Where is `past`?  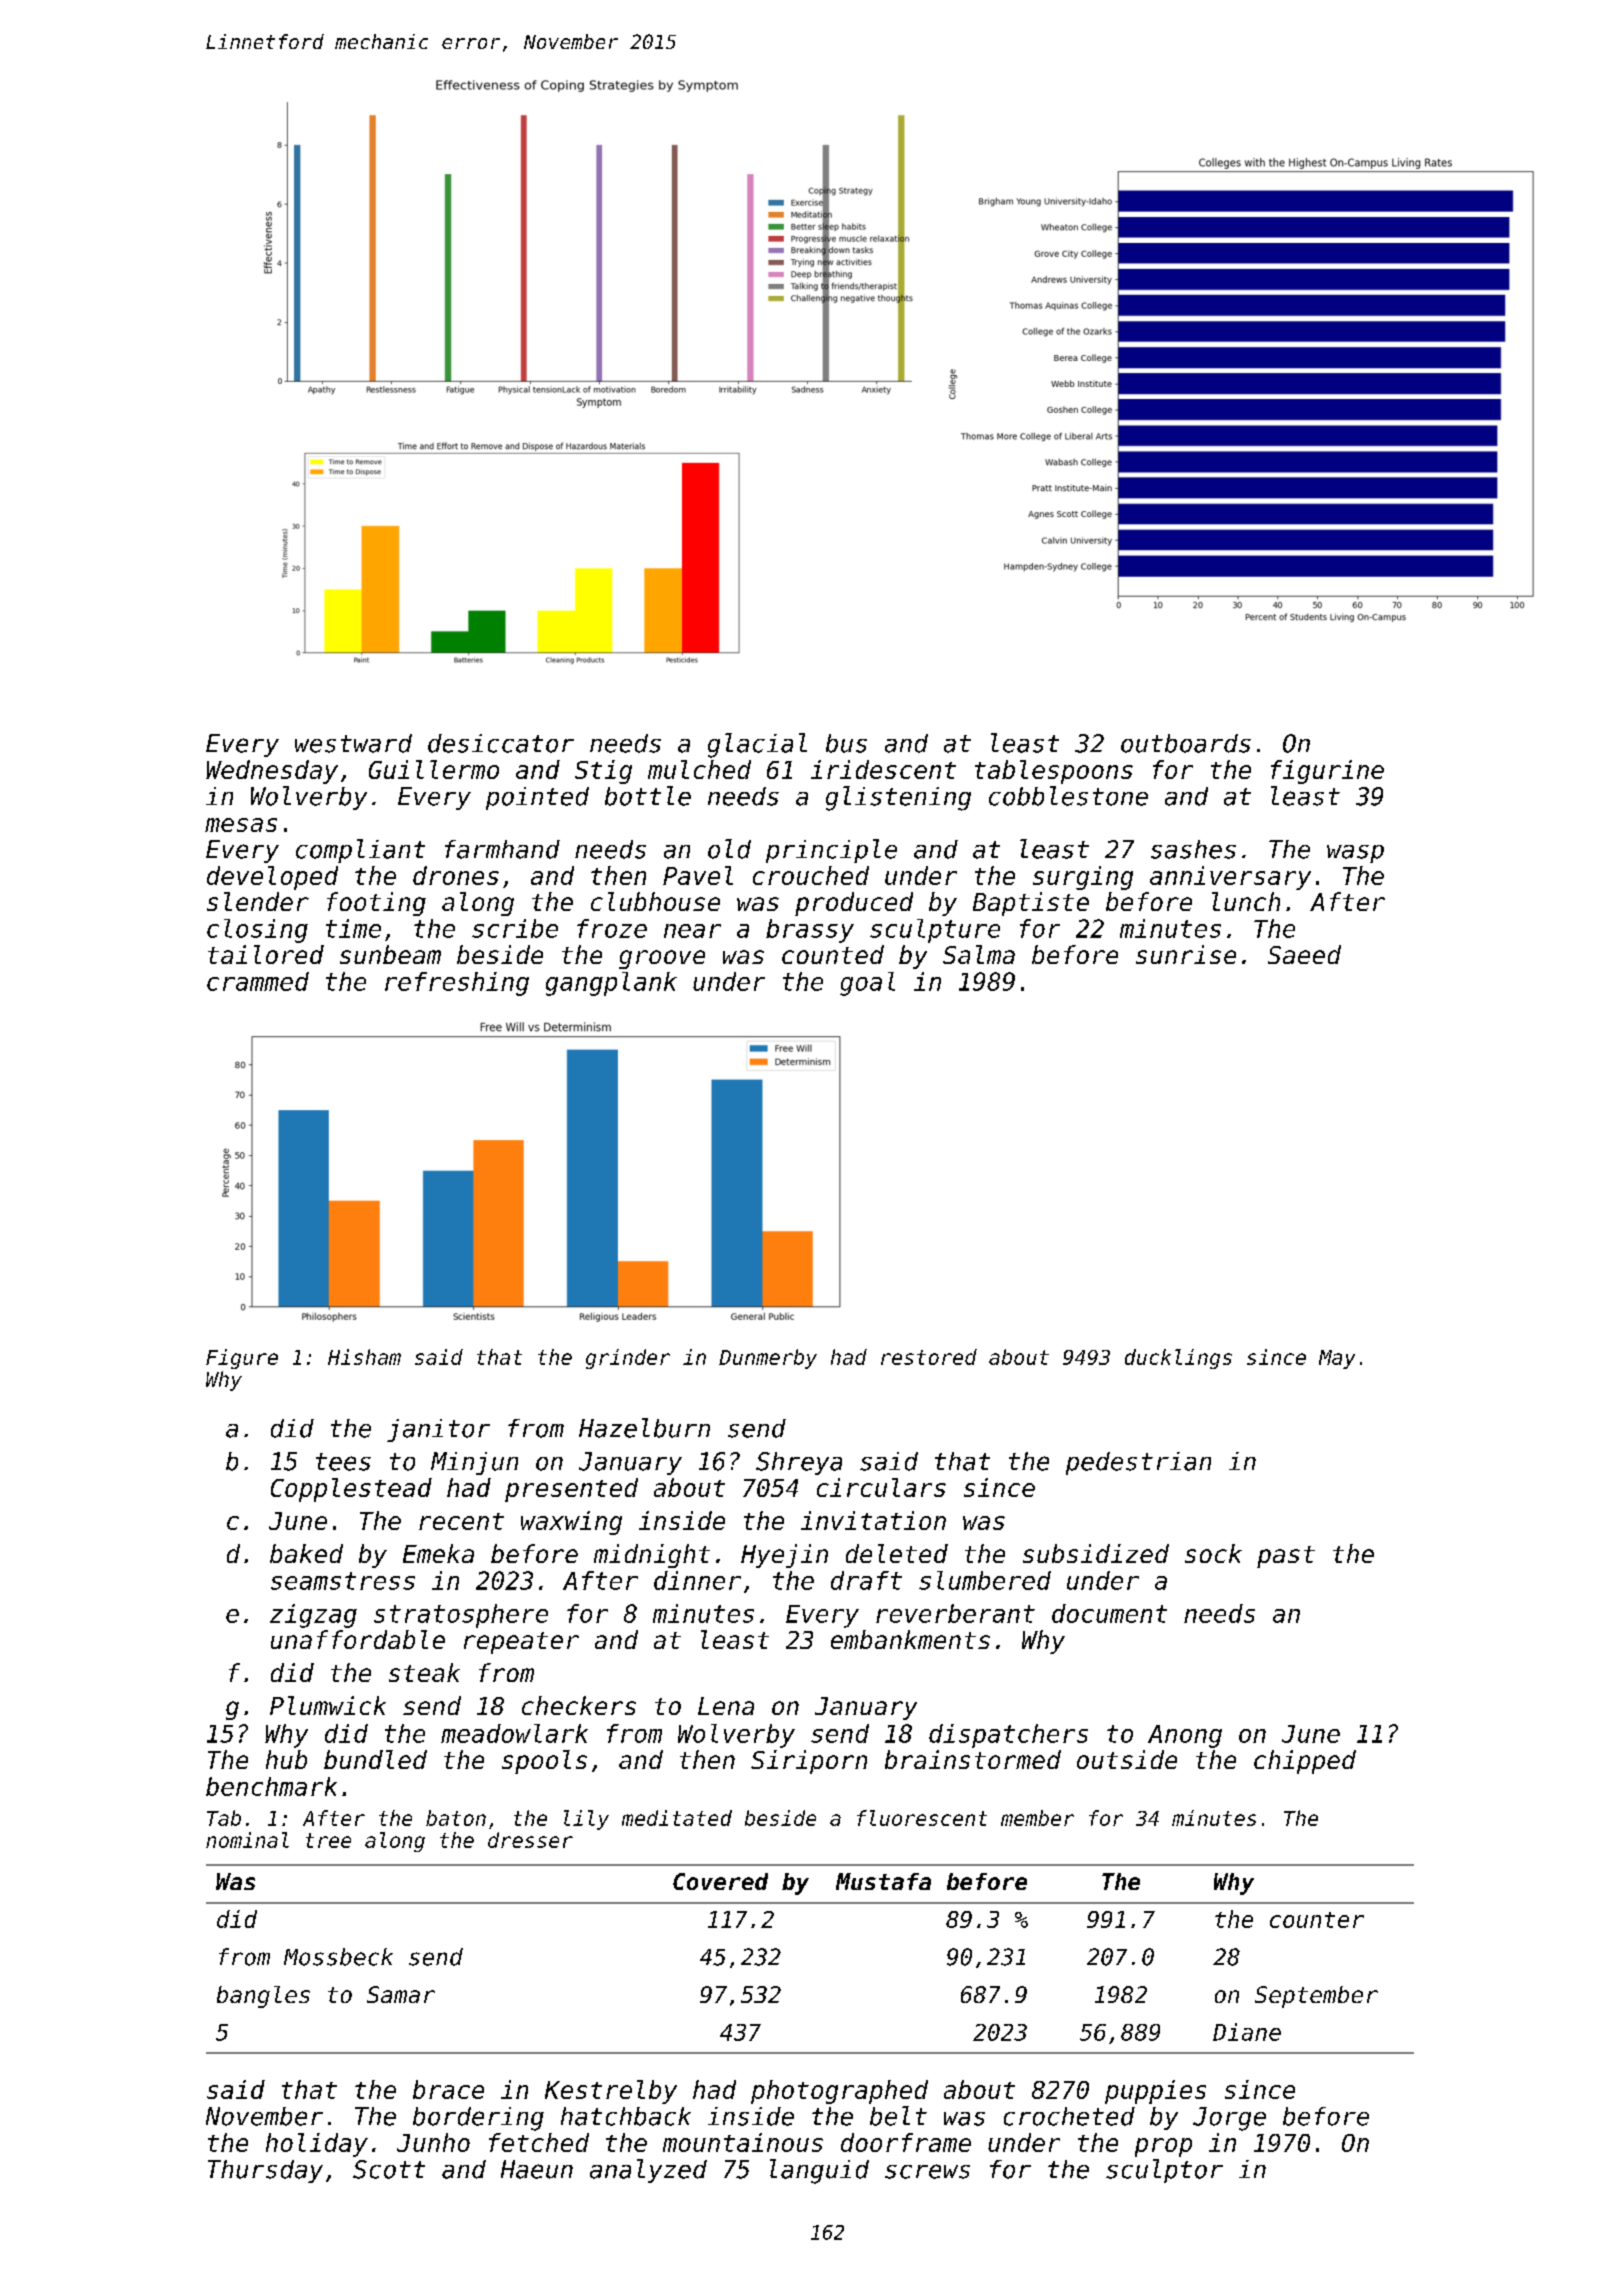 past is located at coordinates (1286, 1557).
